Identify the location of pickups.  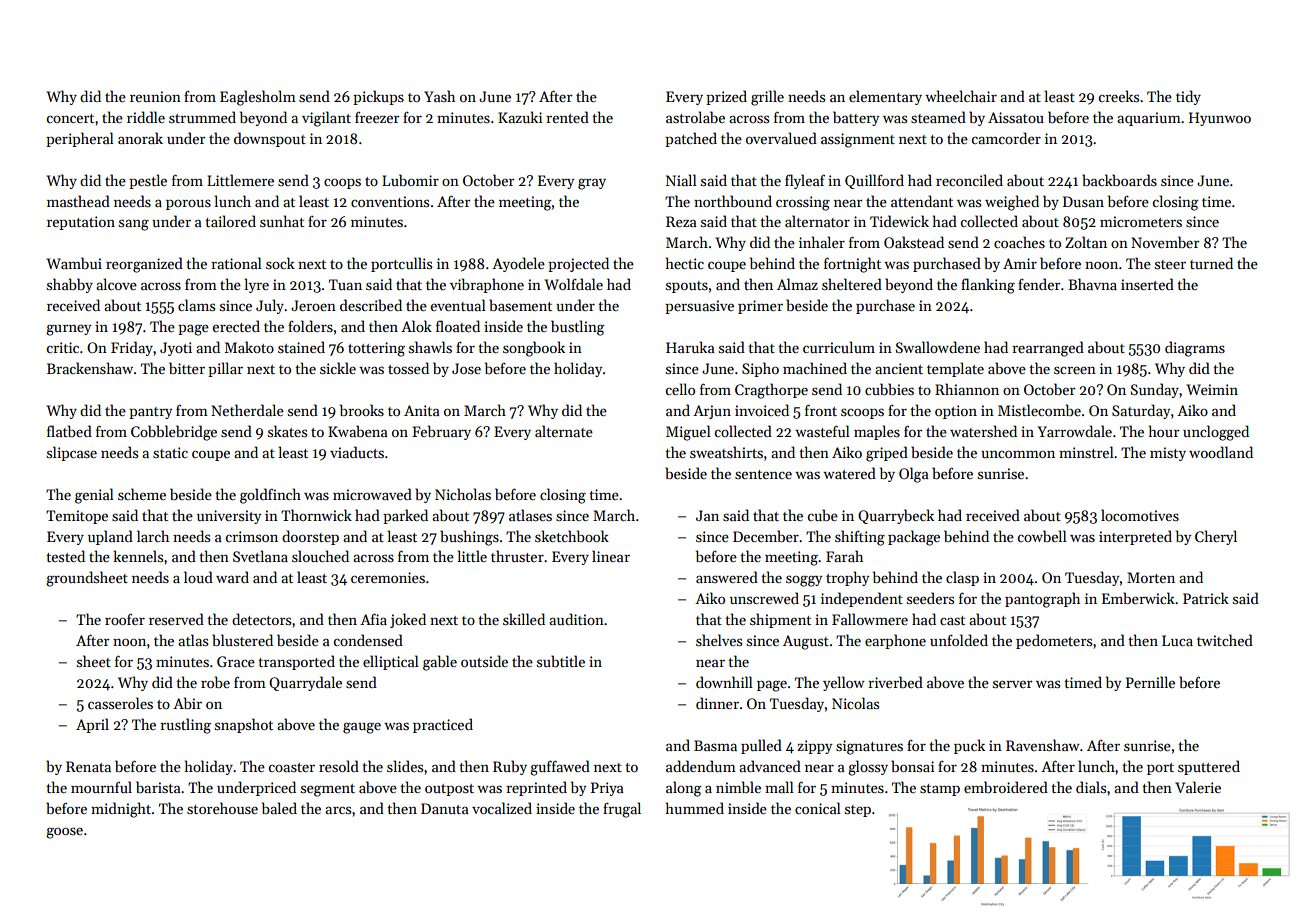
(378, 97).
